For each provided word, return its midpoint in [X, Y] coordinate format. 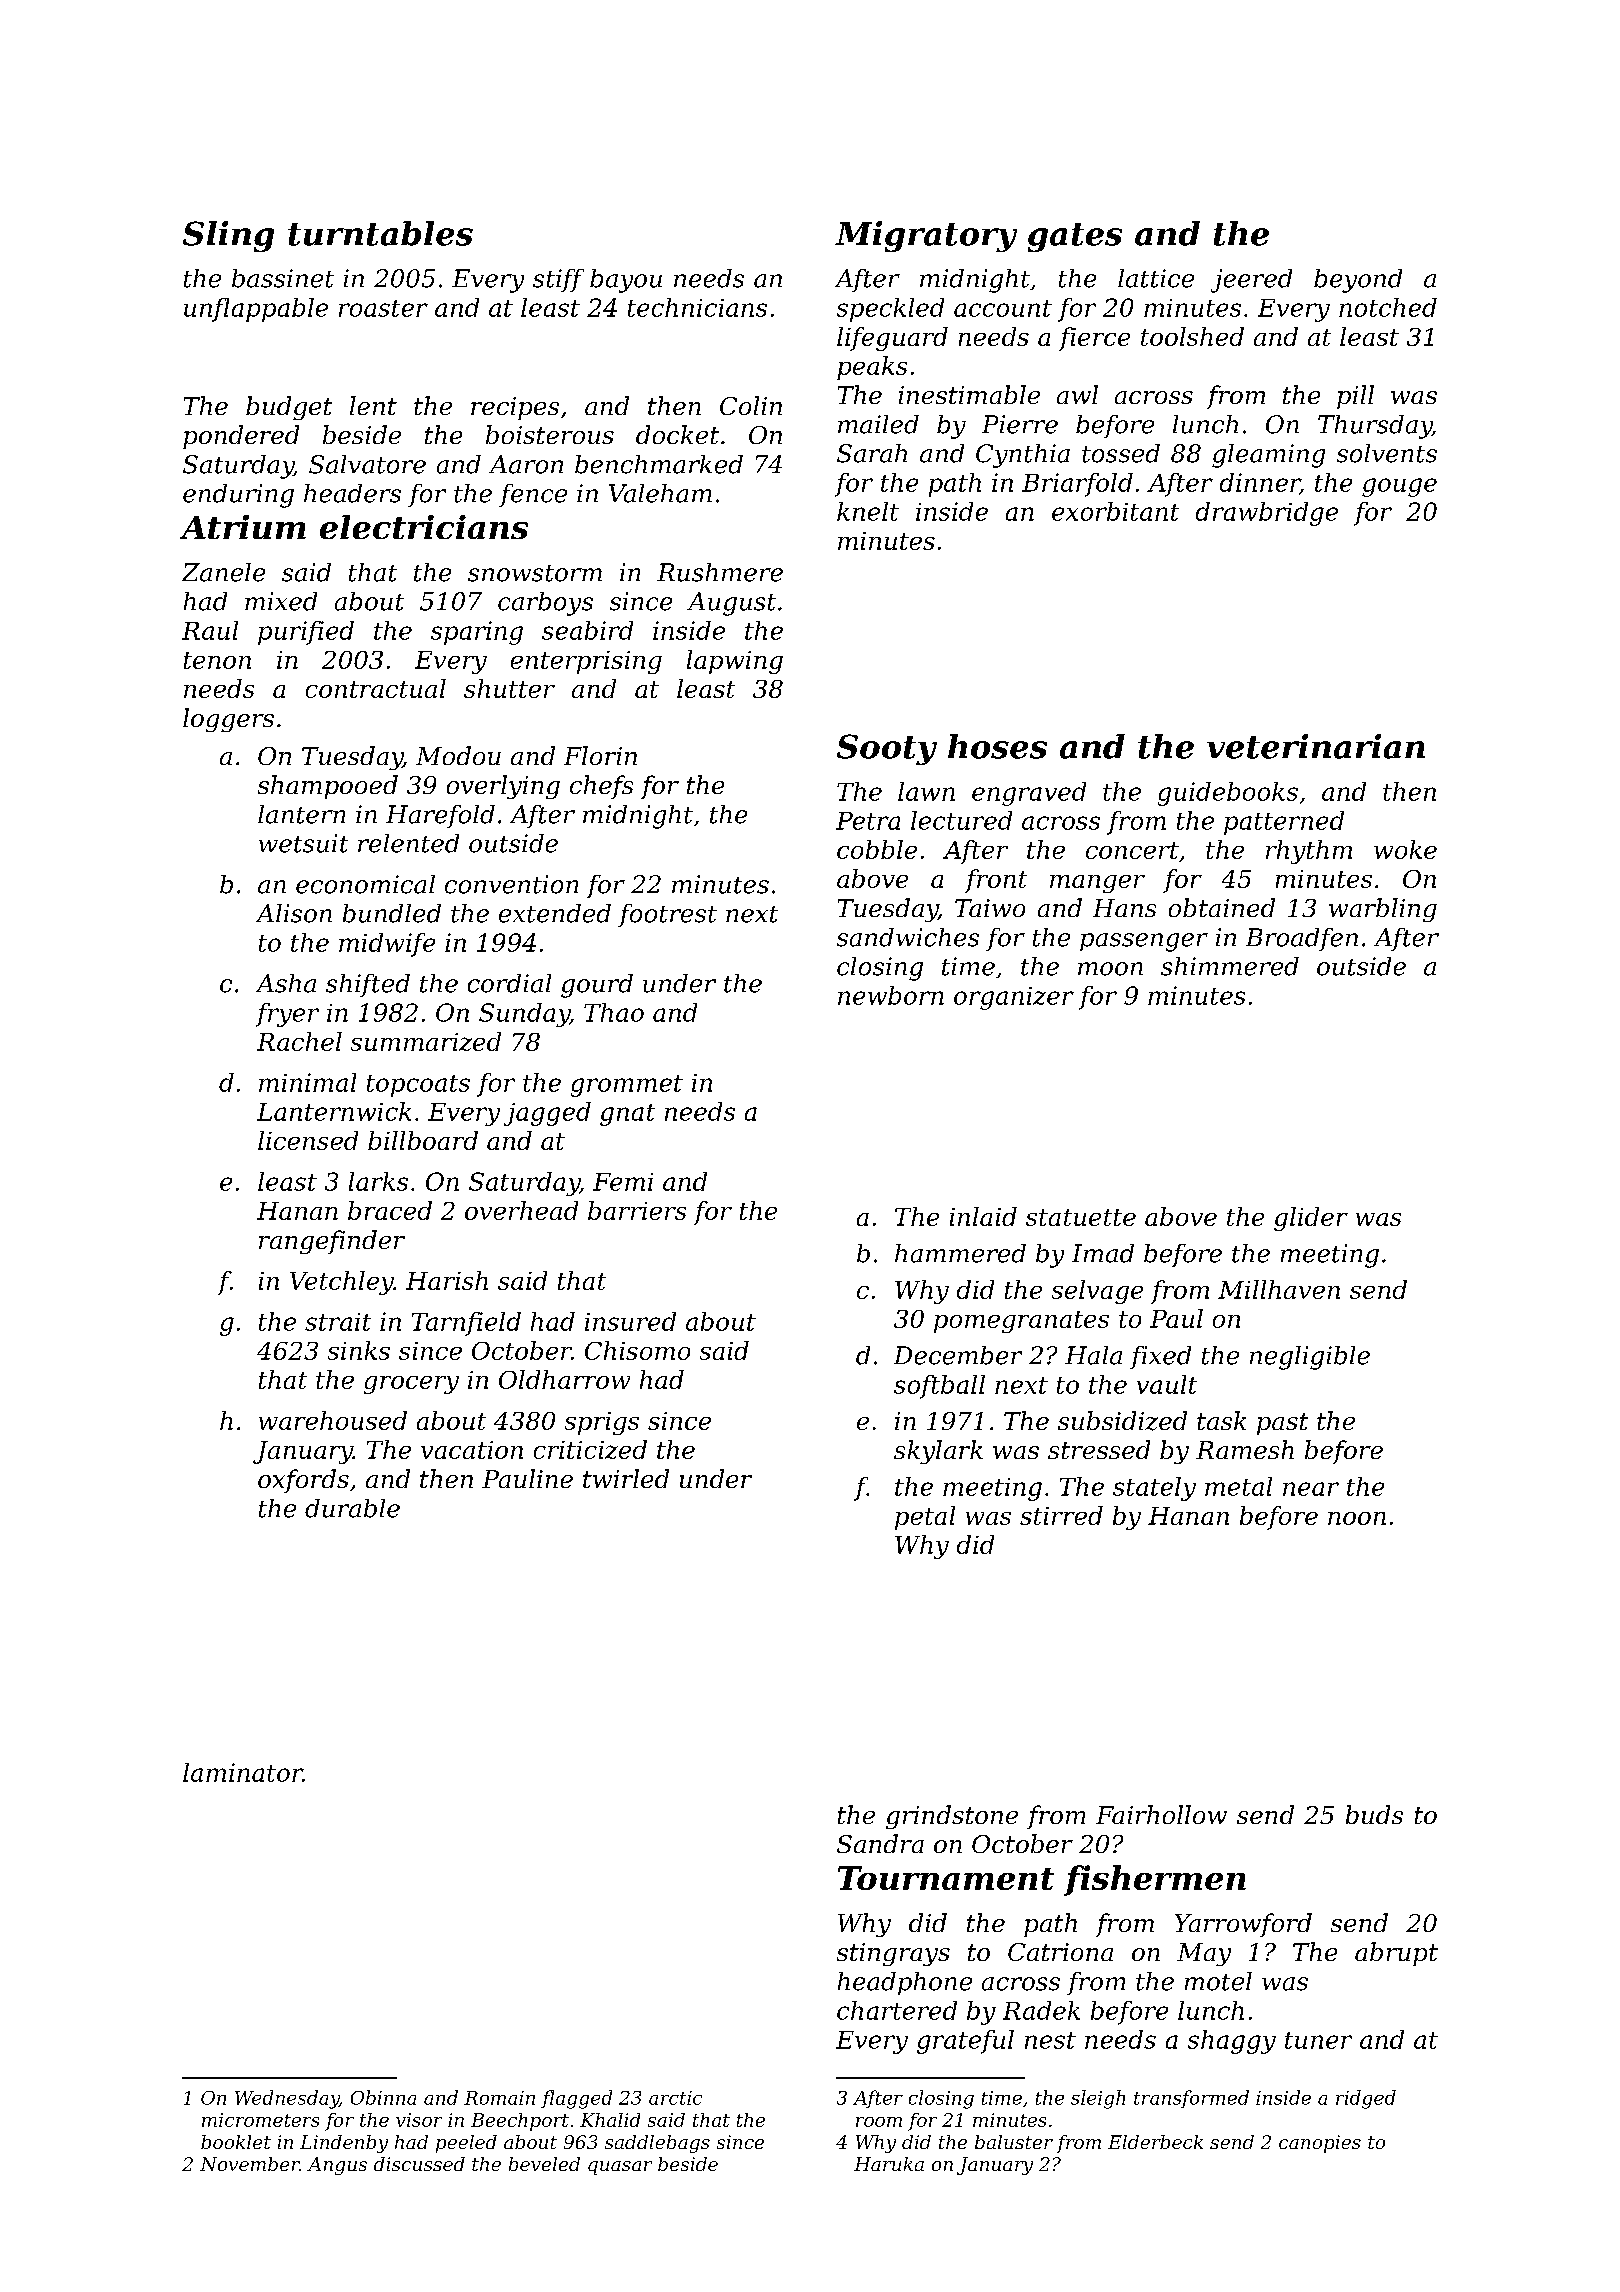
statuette [1081, 1217]
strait [338, 1322]
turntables [380, 233]
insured [630, 1321]
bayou [626, 281]
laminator [243, 1772]
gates [1075, 237]
